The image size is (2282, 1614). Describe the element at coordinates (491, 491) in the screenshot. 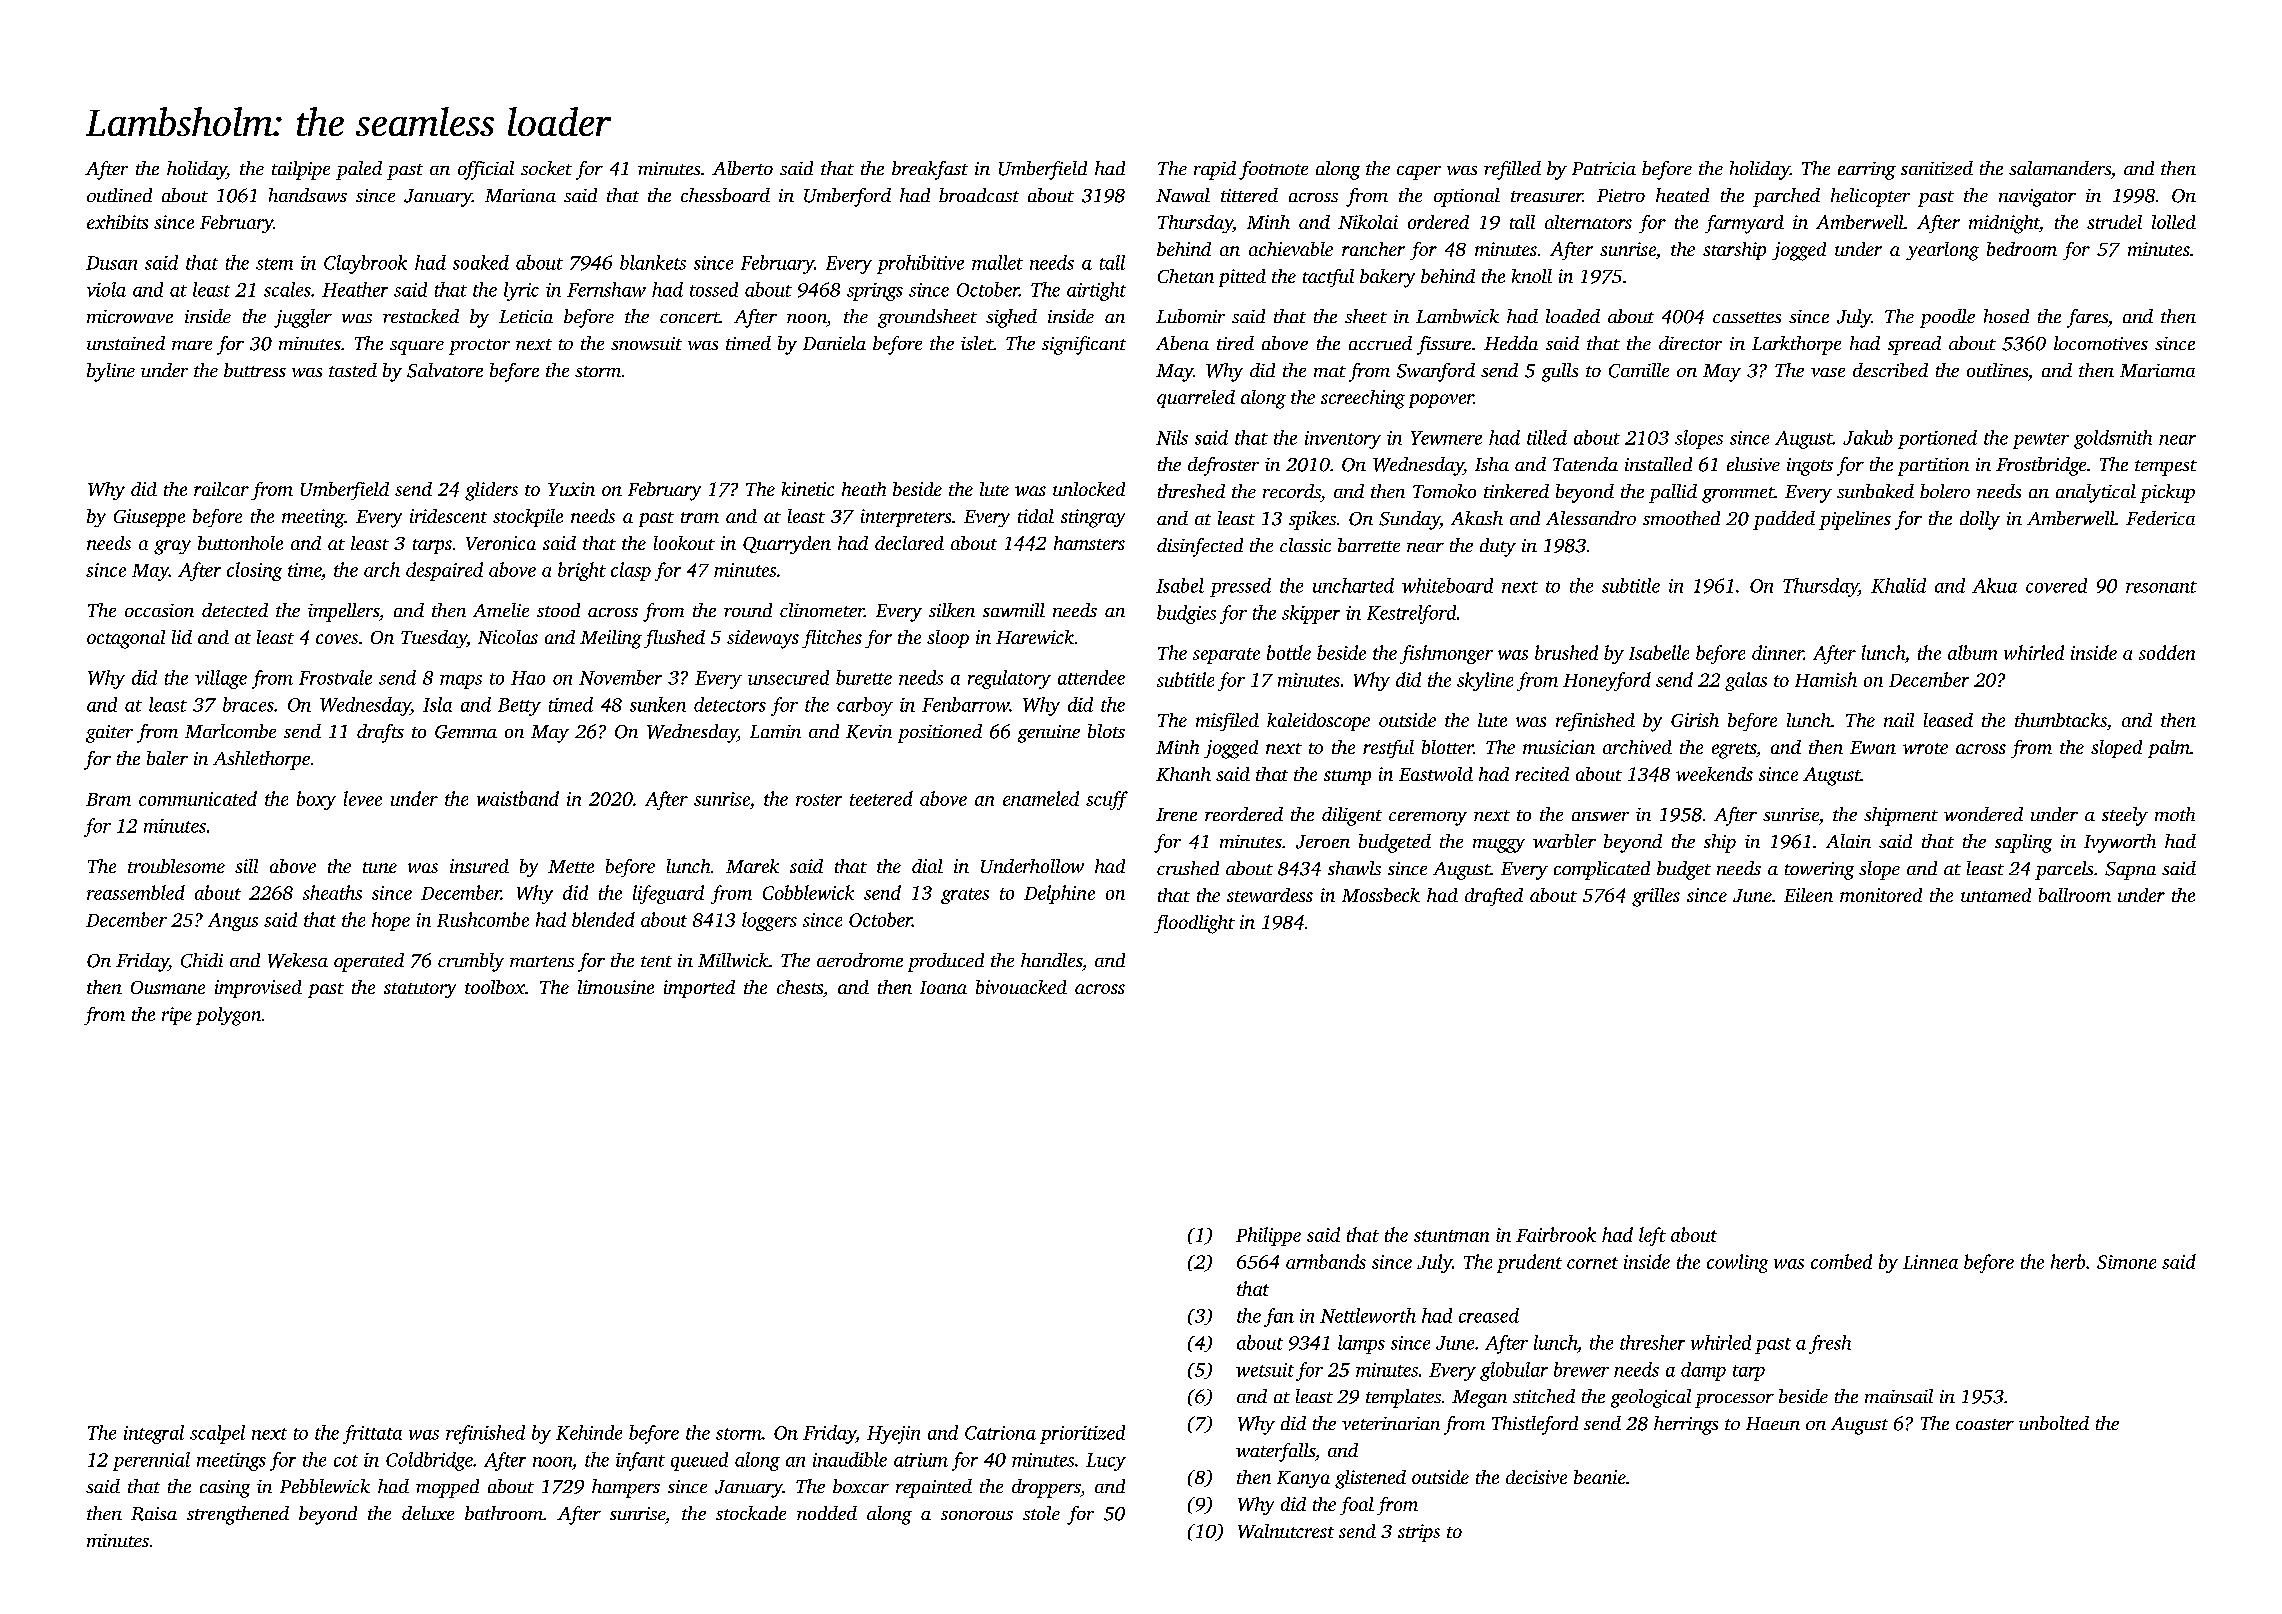

I see `gliders` at that location.
